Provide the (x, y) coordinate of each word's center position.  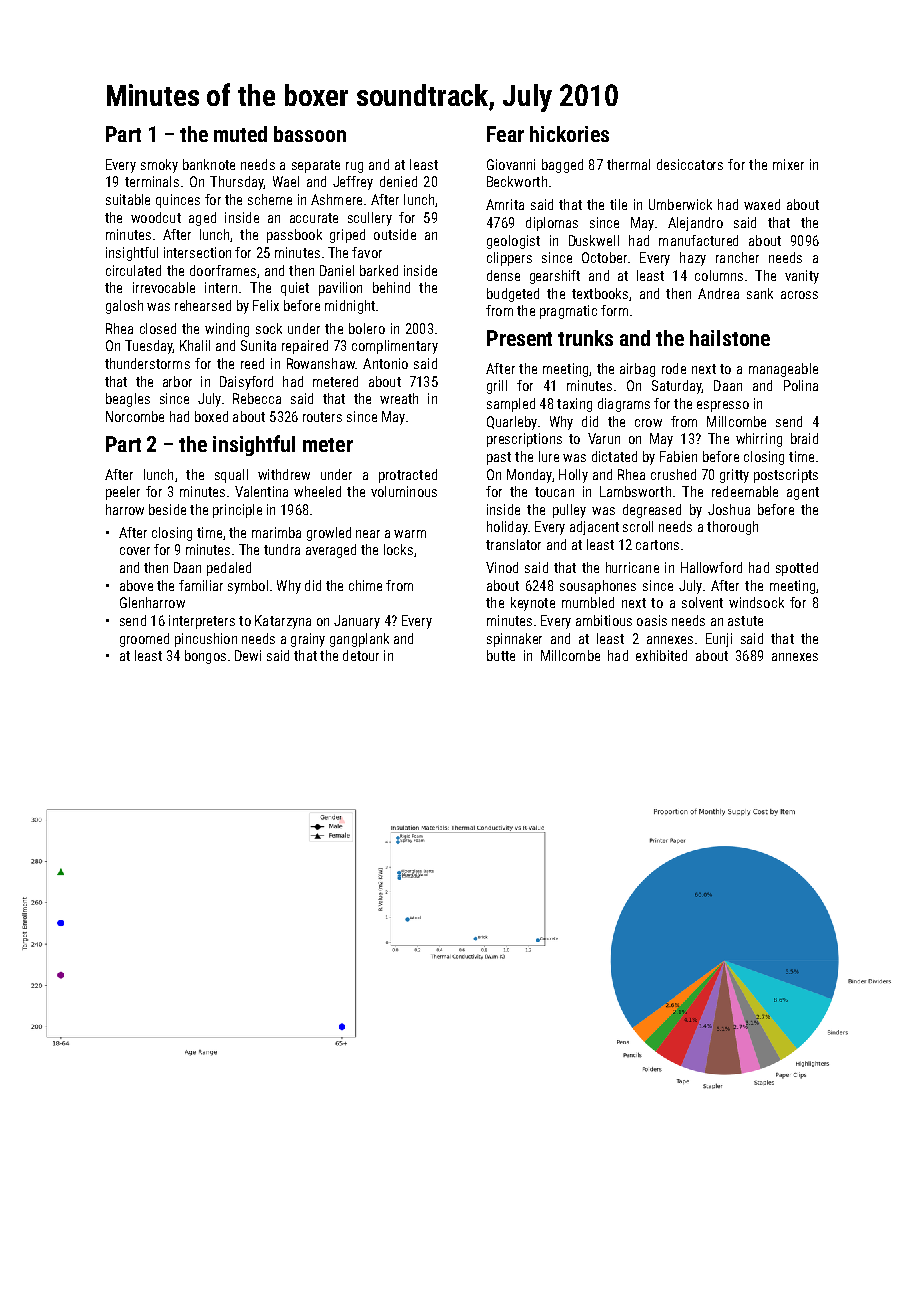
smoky (159, 166)
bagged (562, 166)
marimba (276, 532)
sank (760, 293)
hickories (569, 134)
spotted (797, 569)
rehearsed (203, 305)
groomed (144, 640)
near (368, 534)
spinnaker (514, 640)
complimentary (395, 347)
